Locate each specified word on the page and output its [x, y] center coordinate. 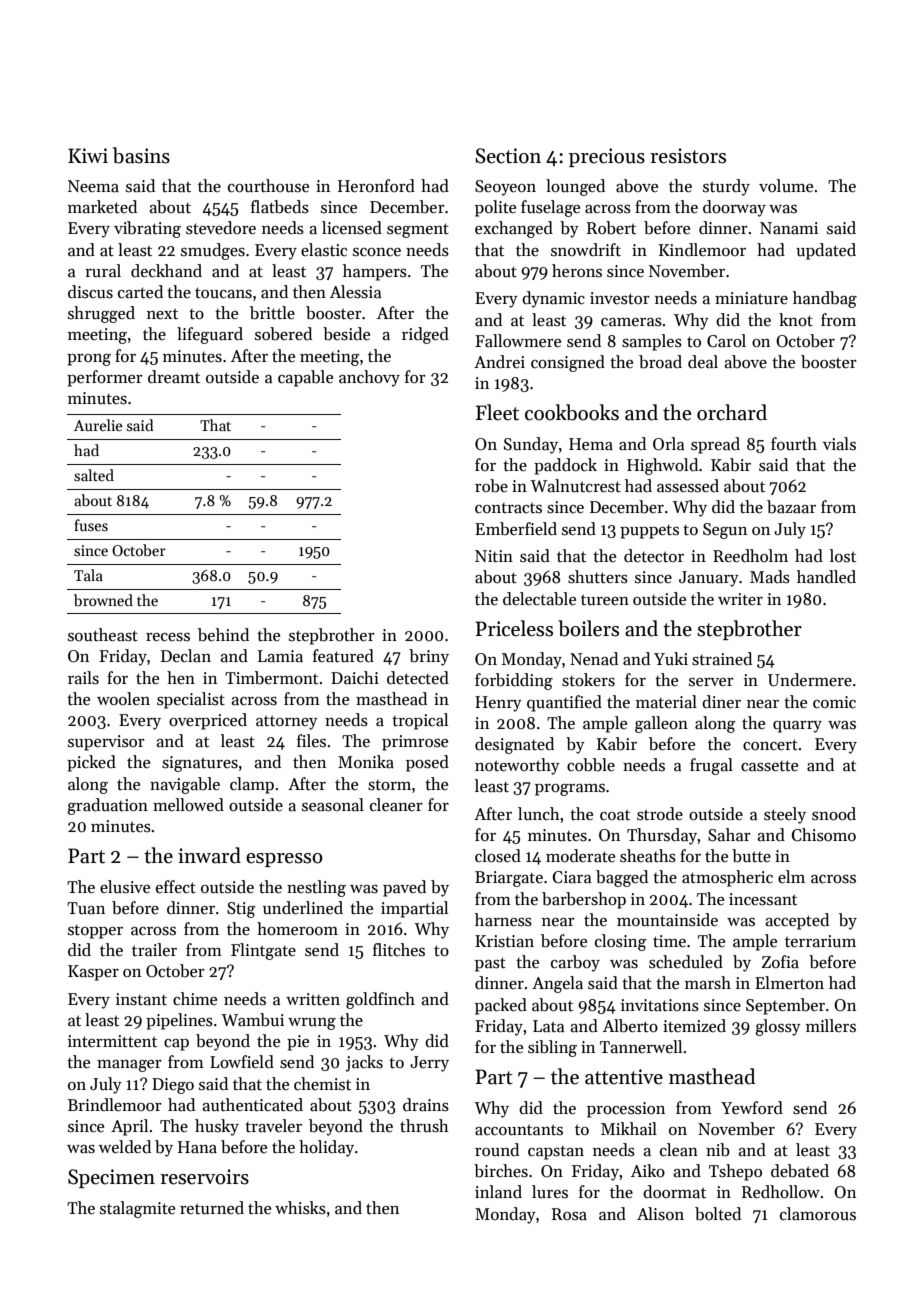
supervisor [106, 743]
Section [508, 156]
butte [751, 856]
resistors [688, 156]
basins [141, 155]
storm [389, 785]
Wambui [252, 1020]
